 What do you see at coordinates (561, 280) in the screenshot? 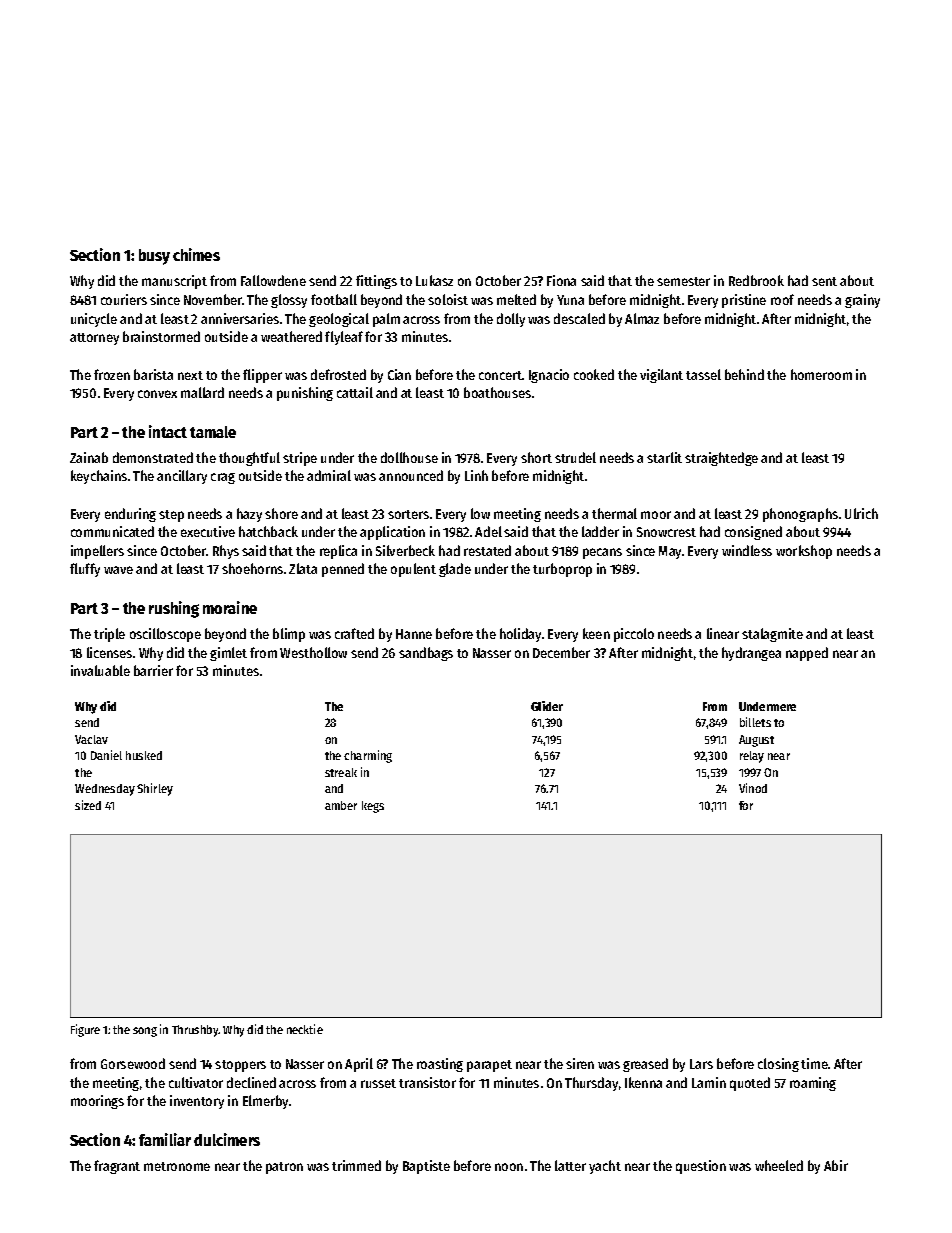
I see `Fiona` at bounding box center [561, 280].
